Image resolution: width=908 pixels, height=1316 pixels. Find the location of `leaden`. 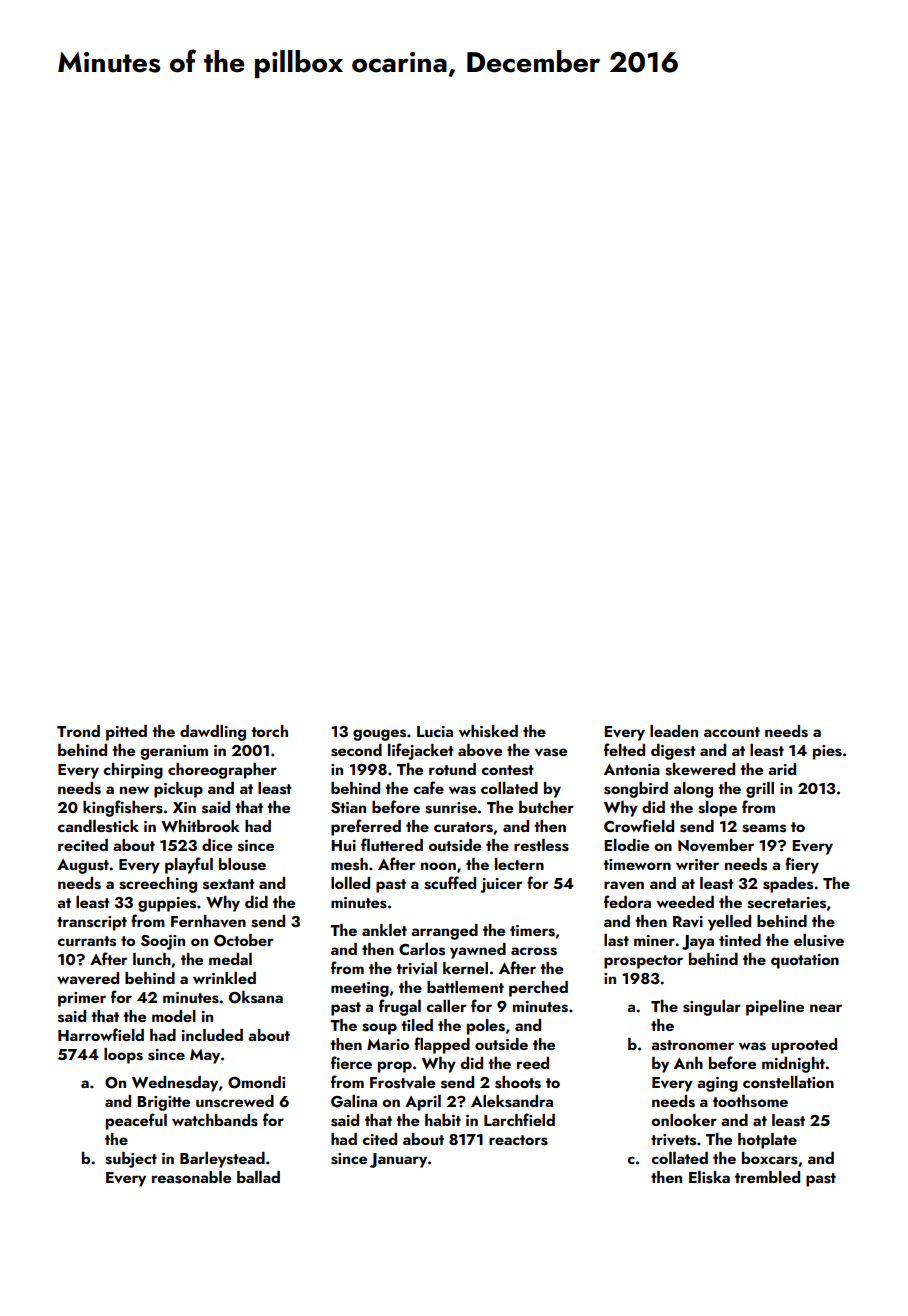

leaden is located at coordinates (674, 731).
